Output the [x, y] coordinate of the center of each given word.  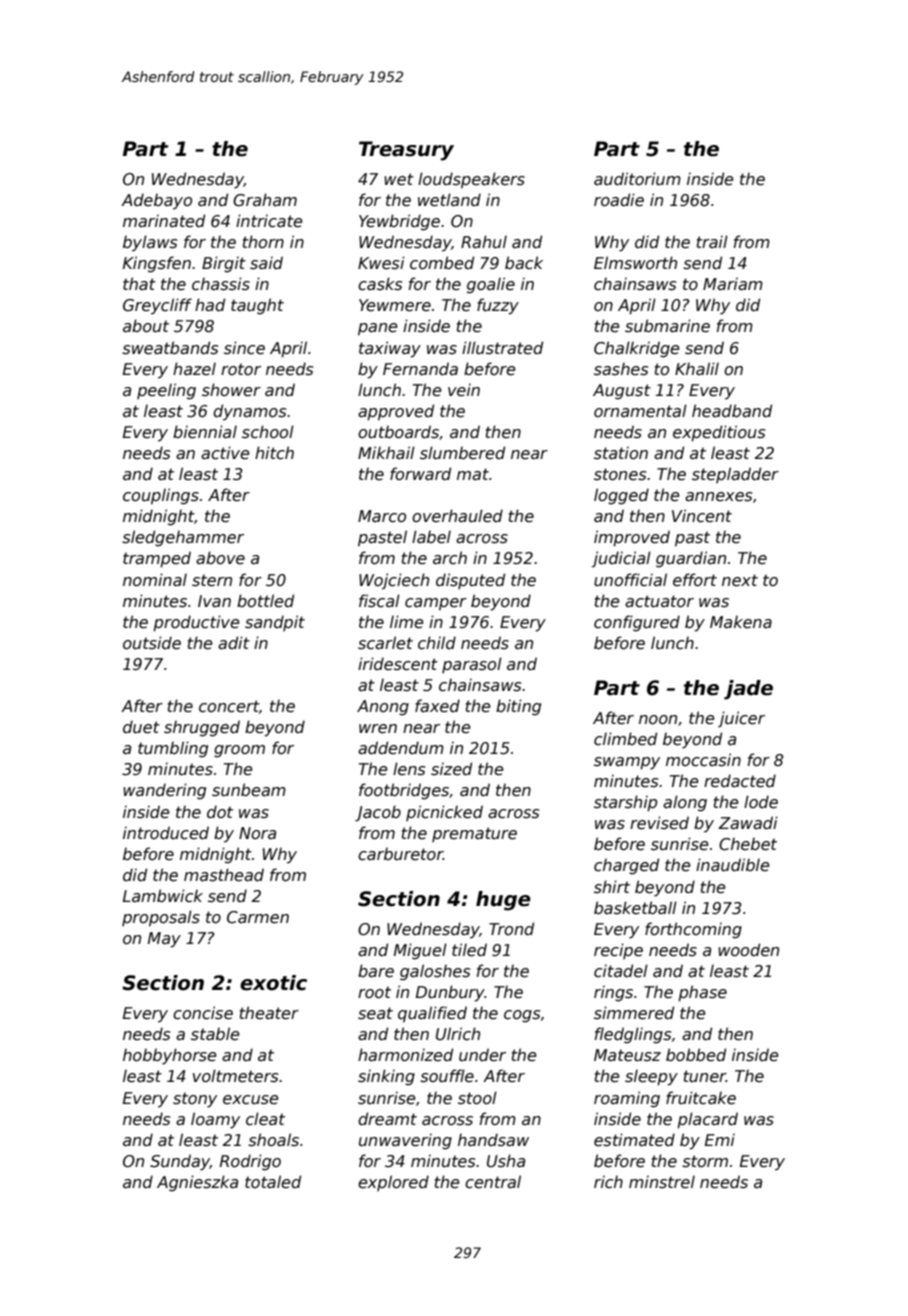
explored [393, 1183]
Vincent [702, 516]
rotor [241, 369]
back [524, 262]
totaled [273, 1182]
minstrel [662, 1182]
